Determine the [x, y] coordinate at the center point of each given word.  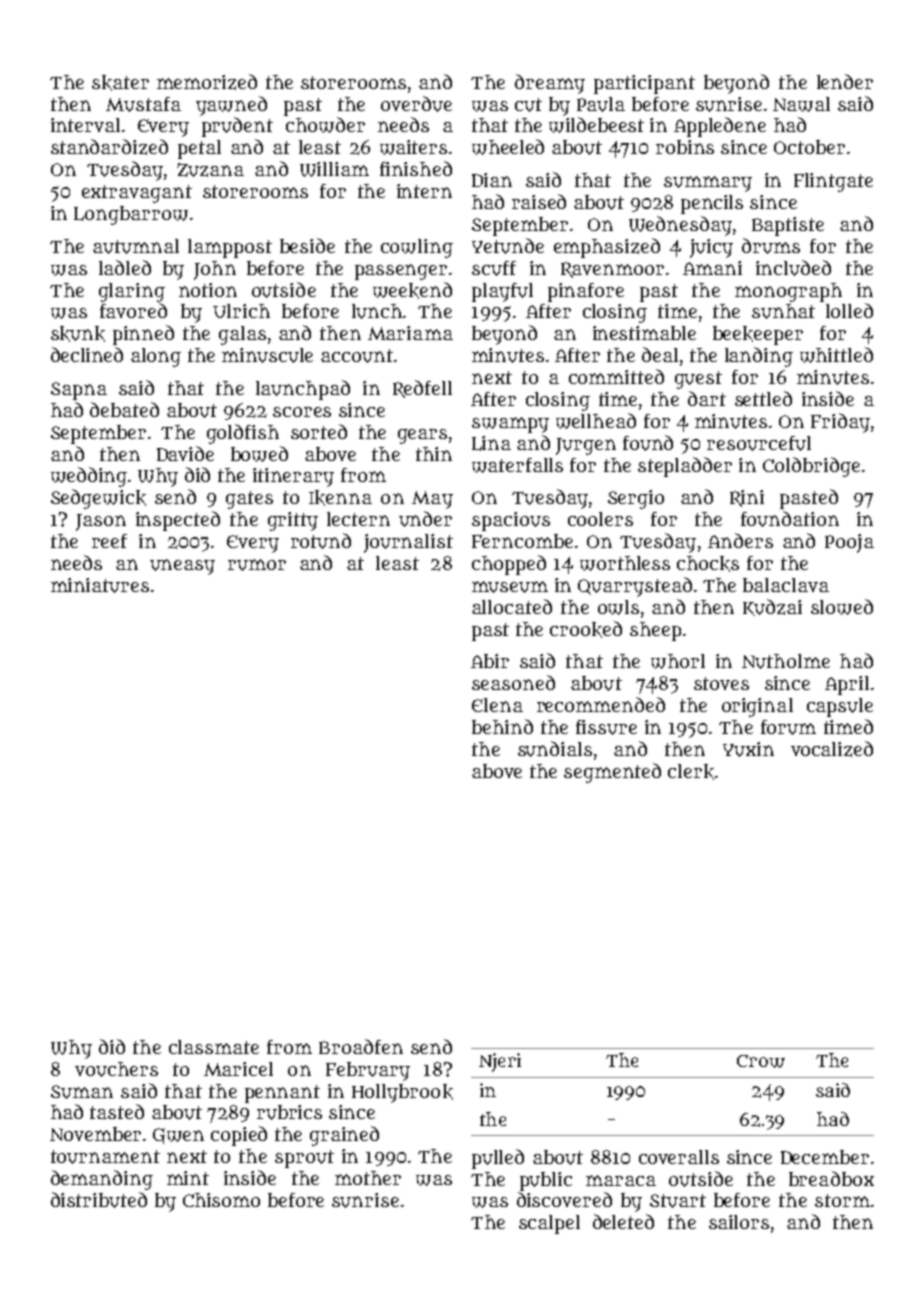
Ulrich [241, 311]
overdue [416, 104]
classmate [214, 1047]
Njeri [500, 1062]
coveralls [679, 1157]
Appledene [720, 127]
